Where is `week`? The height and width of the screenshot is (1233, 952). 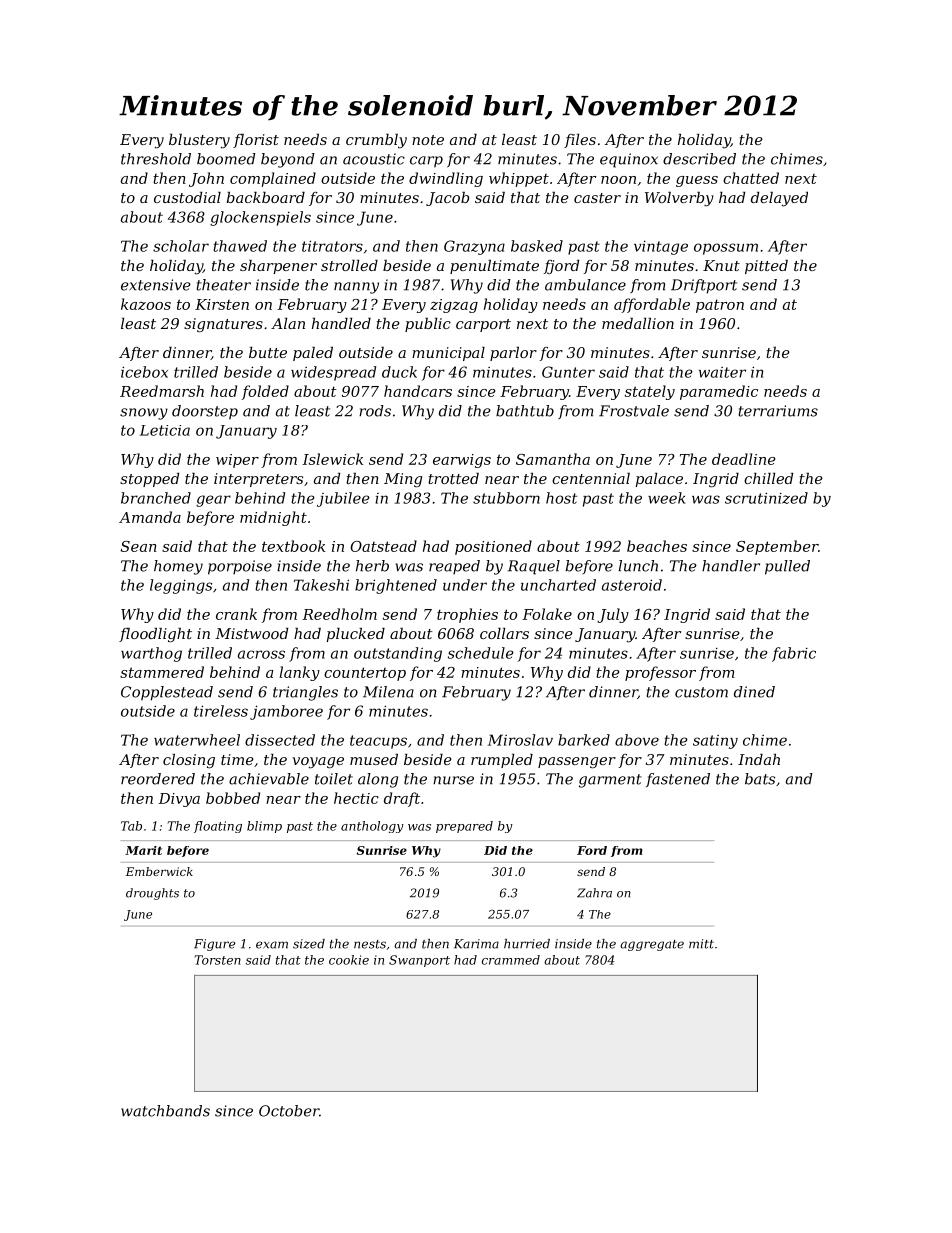 week is located at coordinates (667, 498).
